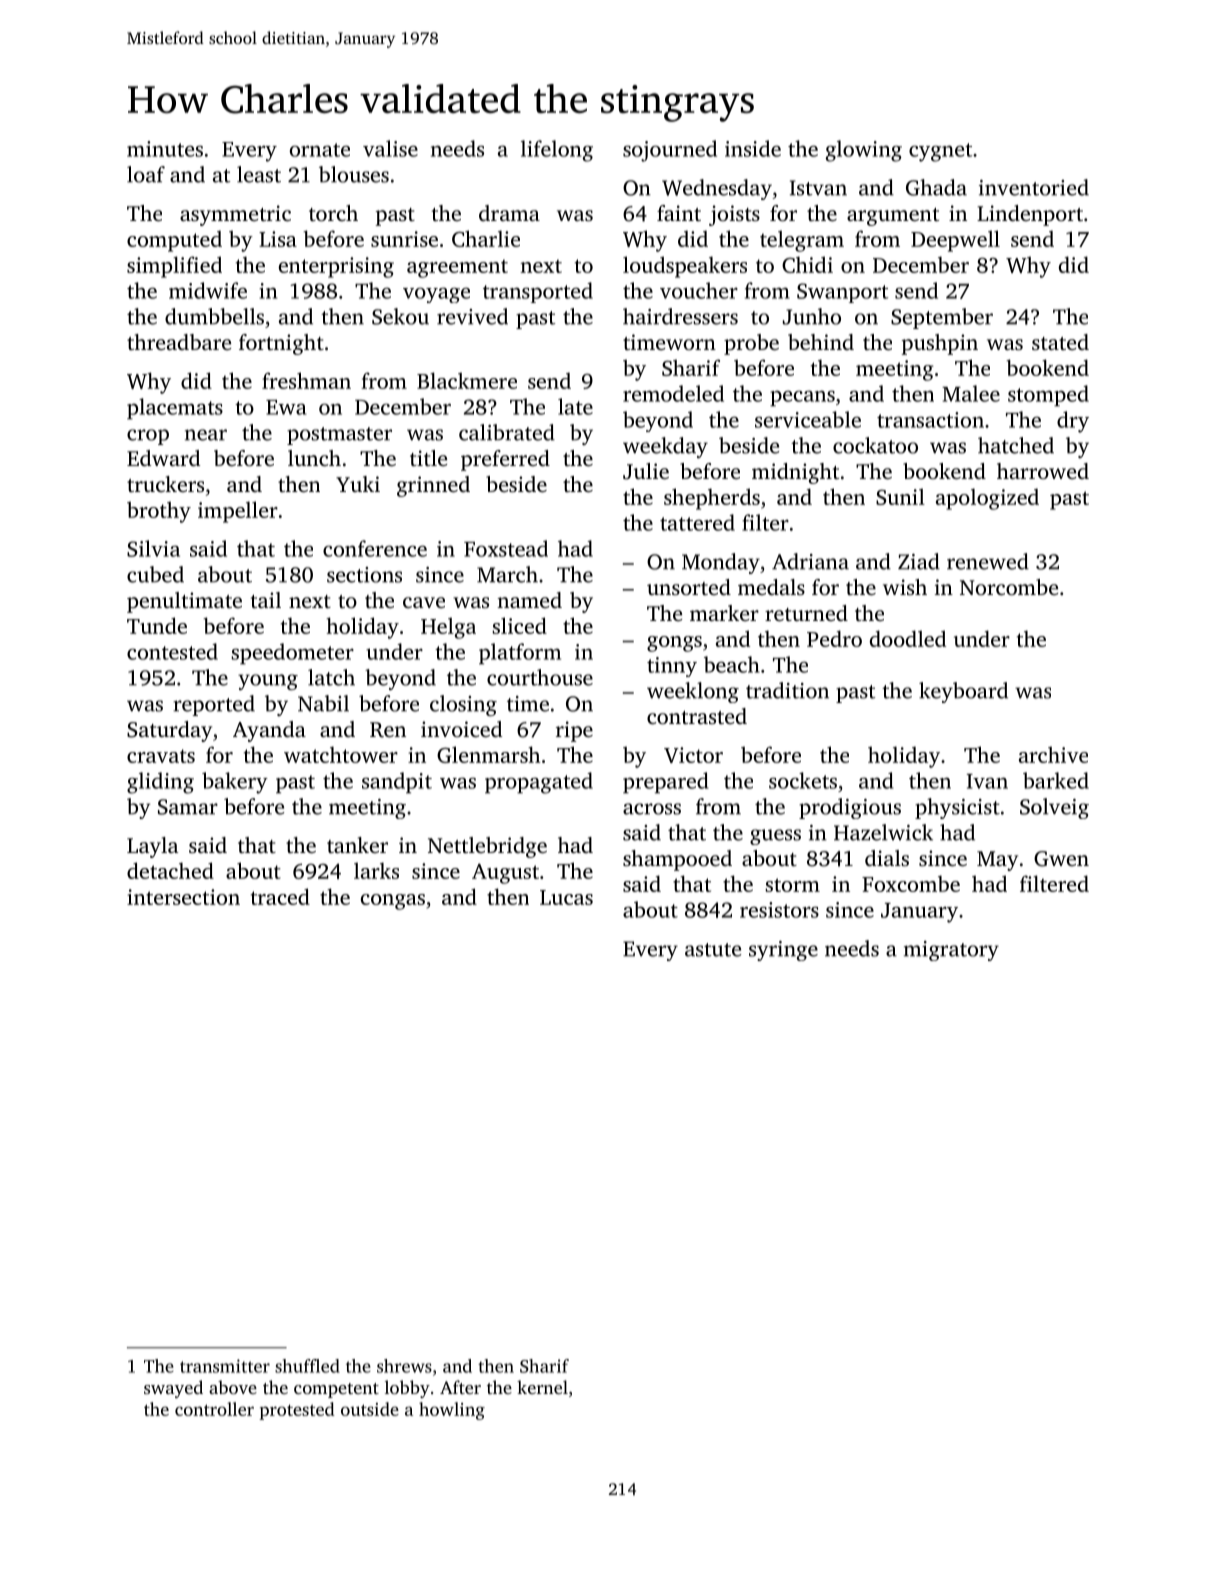 This document has width=1216, height=1574. What do you see at coordinates (566, 897) in the document?
I see `Lucas` at bounding box center [566, 897].
